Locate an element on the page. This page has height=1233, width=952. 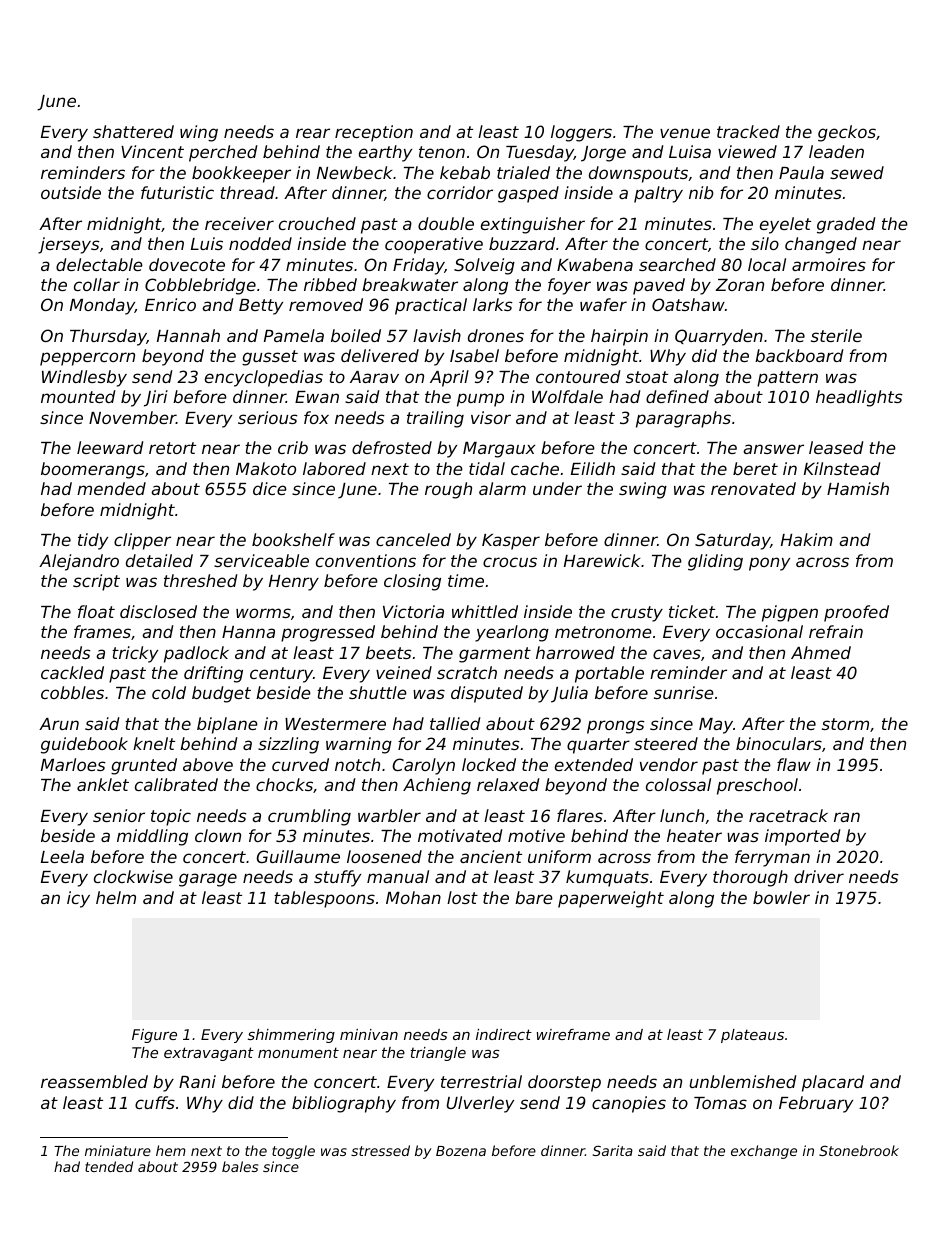
minivan is located at coordinates (369, 1034).
